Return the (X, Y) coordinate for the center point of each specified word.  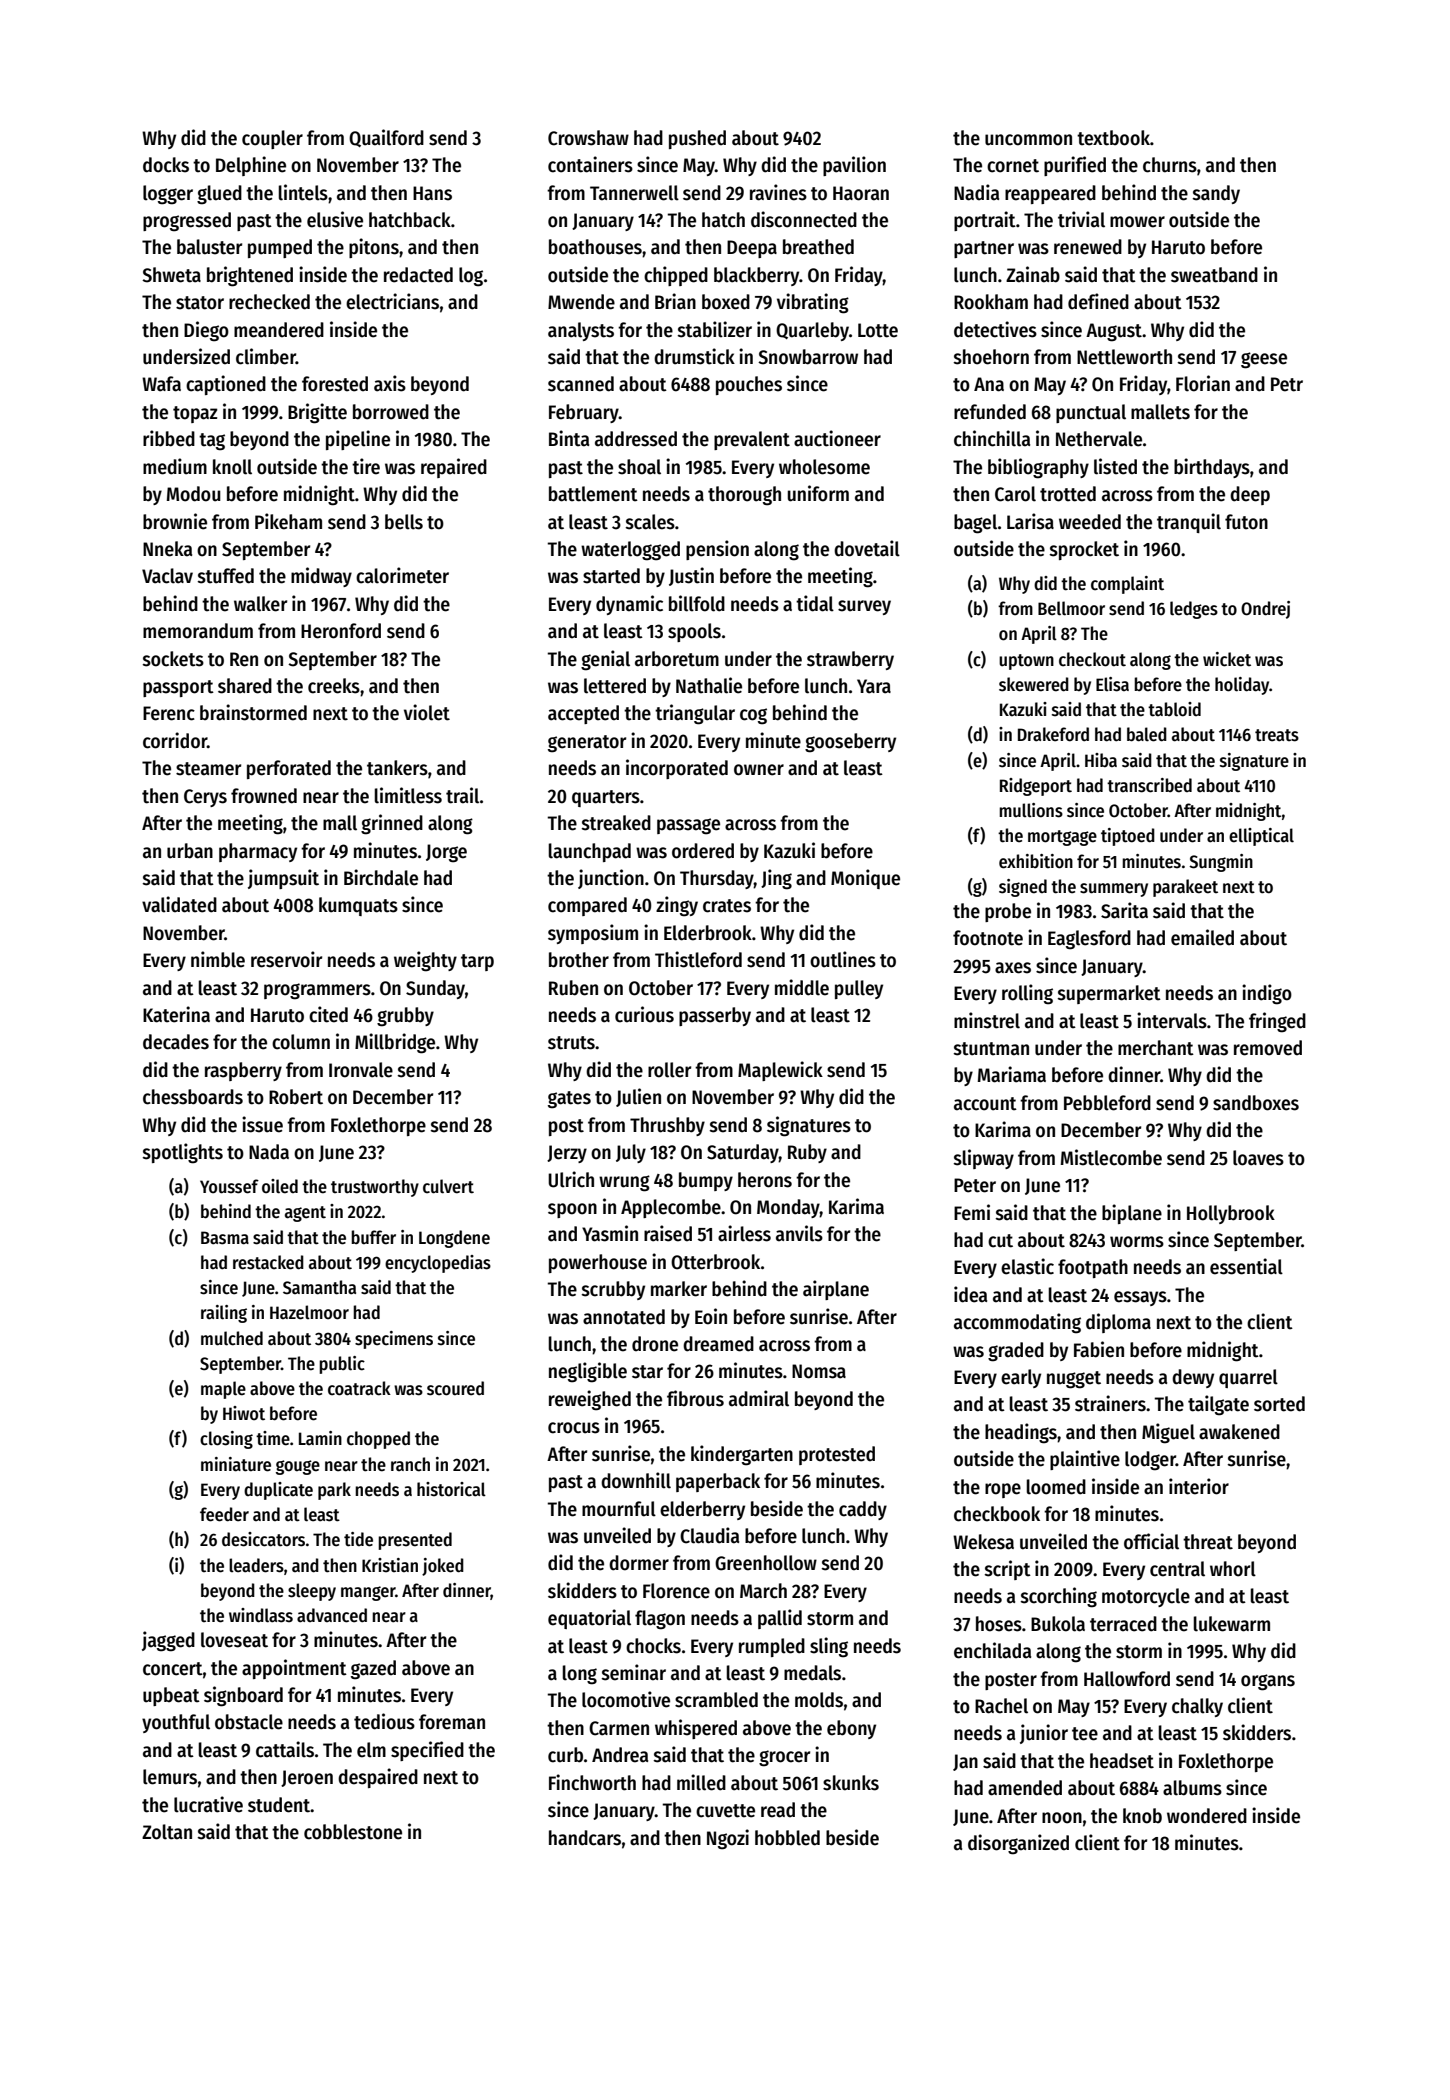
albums (1192, 1788)
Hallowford (1127, 1679)
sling (829, 1647)
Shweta (171, 275)
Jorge (446, 853)
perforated (289, 769)
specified (427, 1751)
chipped (676, 276)
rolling (1027, 994)
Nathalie (709, 685)
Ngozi (728, 1839)
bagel (975, 524)
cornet (1013, 166)
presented (415, 1541)
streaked (616, 823)
